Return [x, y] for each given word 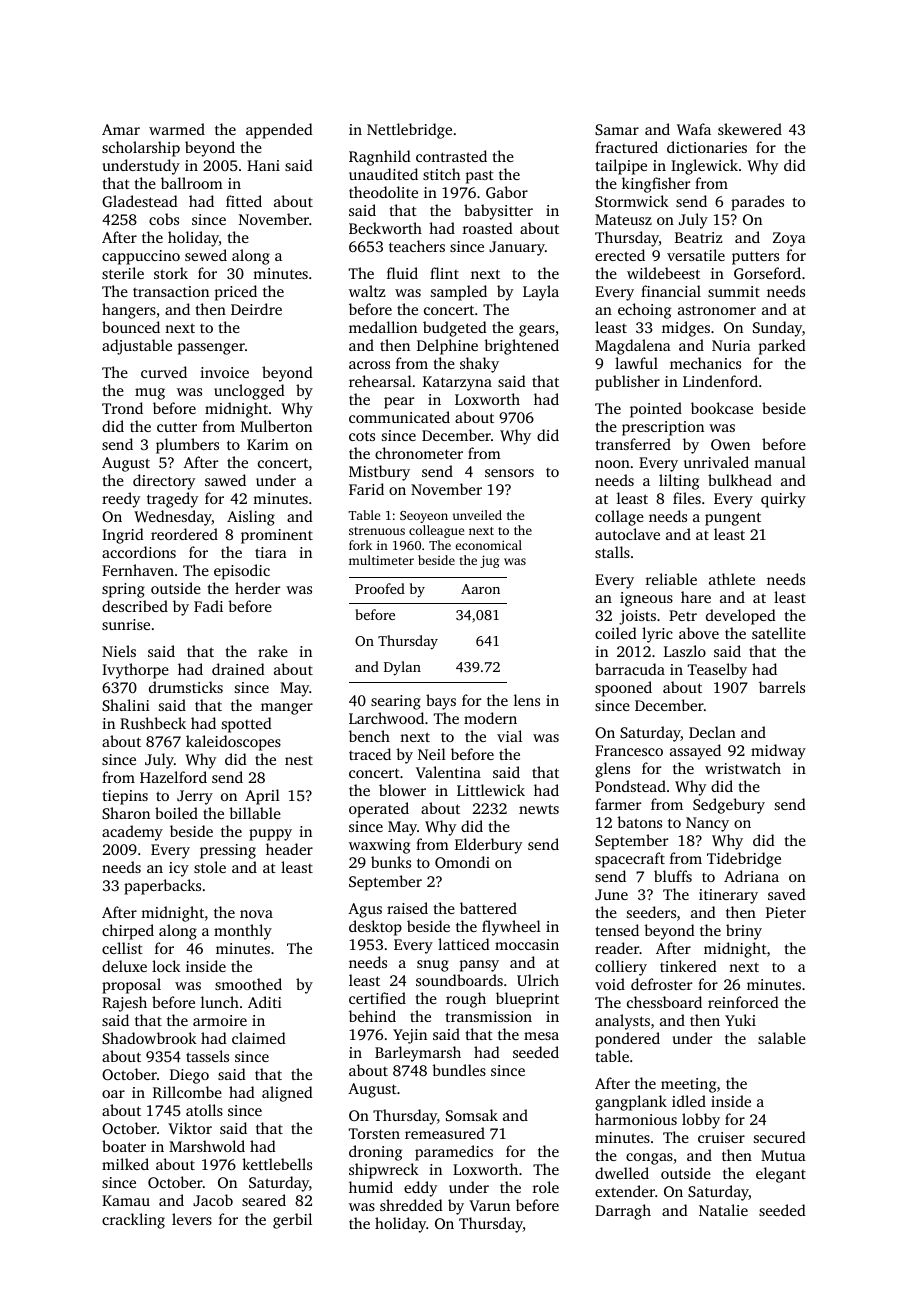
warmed [177, 129]
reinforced [743, 1002]
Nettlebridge [409, 131]
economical [488, 545]
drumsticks [186, 687]
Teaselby [717, 671]
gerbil [292, 1221]
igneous [646, 599]
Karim [268, 444]
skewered [750, 129]
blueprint [527, 1000]
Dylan [402, 668]
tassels [207, 1056]
